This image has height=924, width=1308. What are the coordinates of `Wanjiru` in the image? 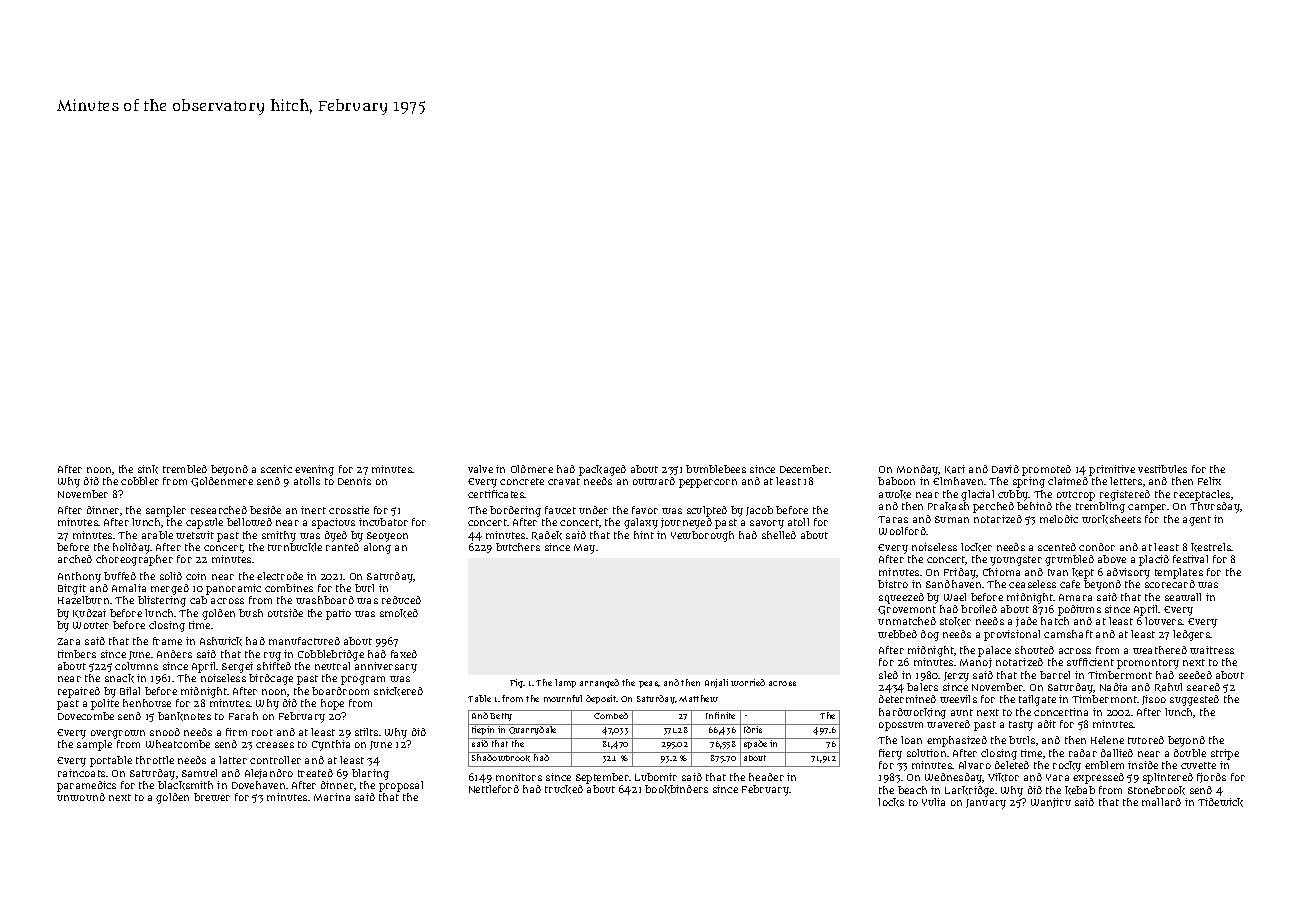 It's located at (1051, 803).
